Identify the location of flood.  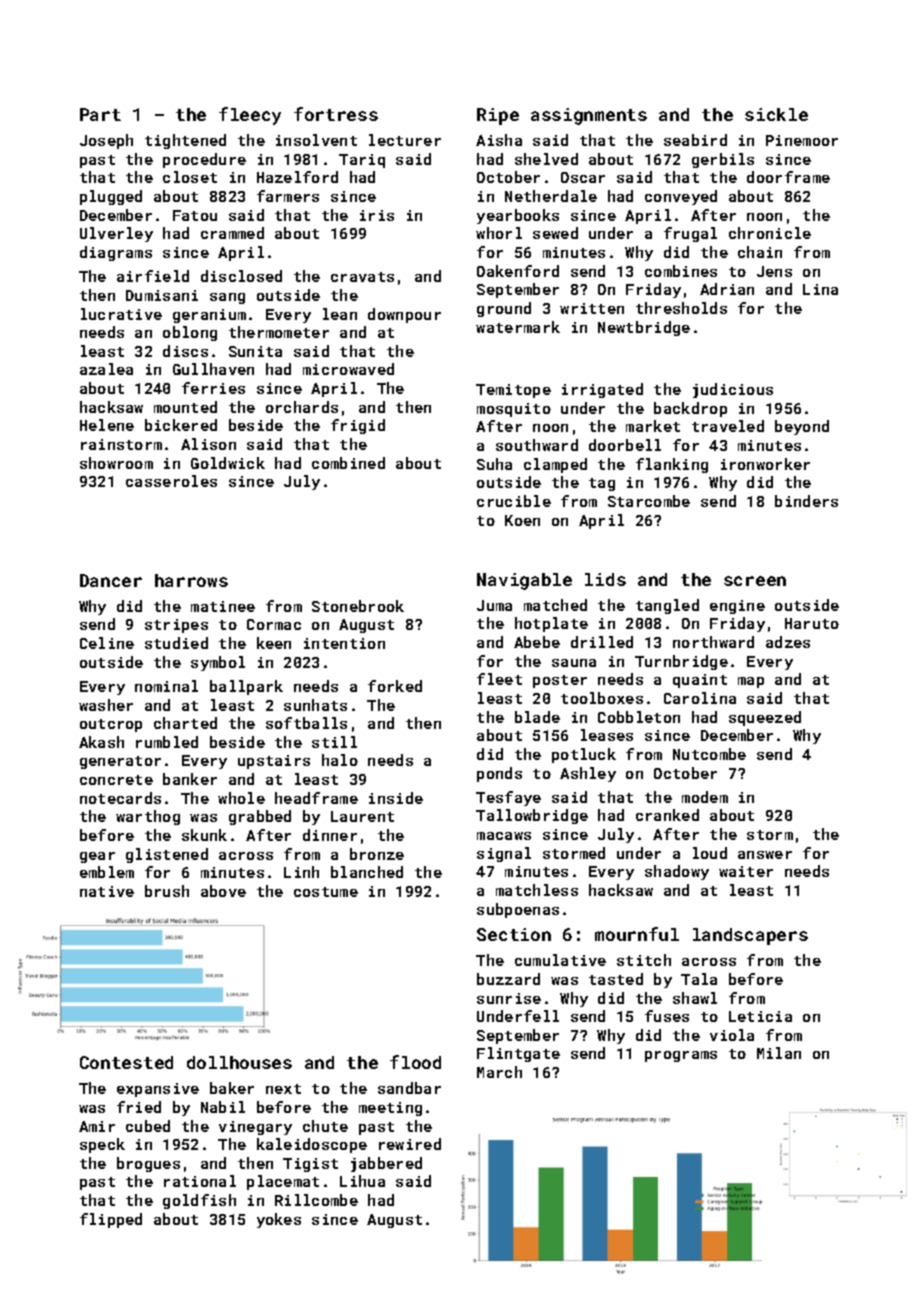
(415, 1062).
